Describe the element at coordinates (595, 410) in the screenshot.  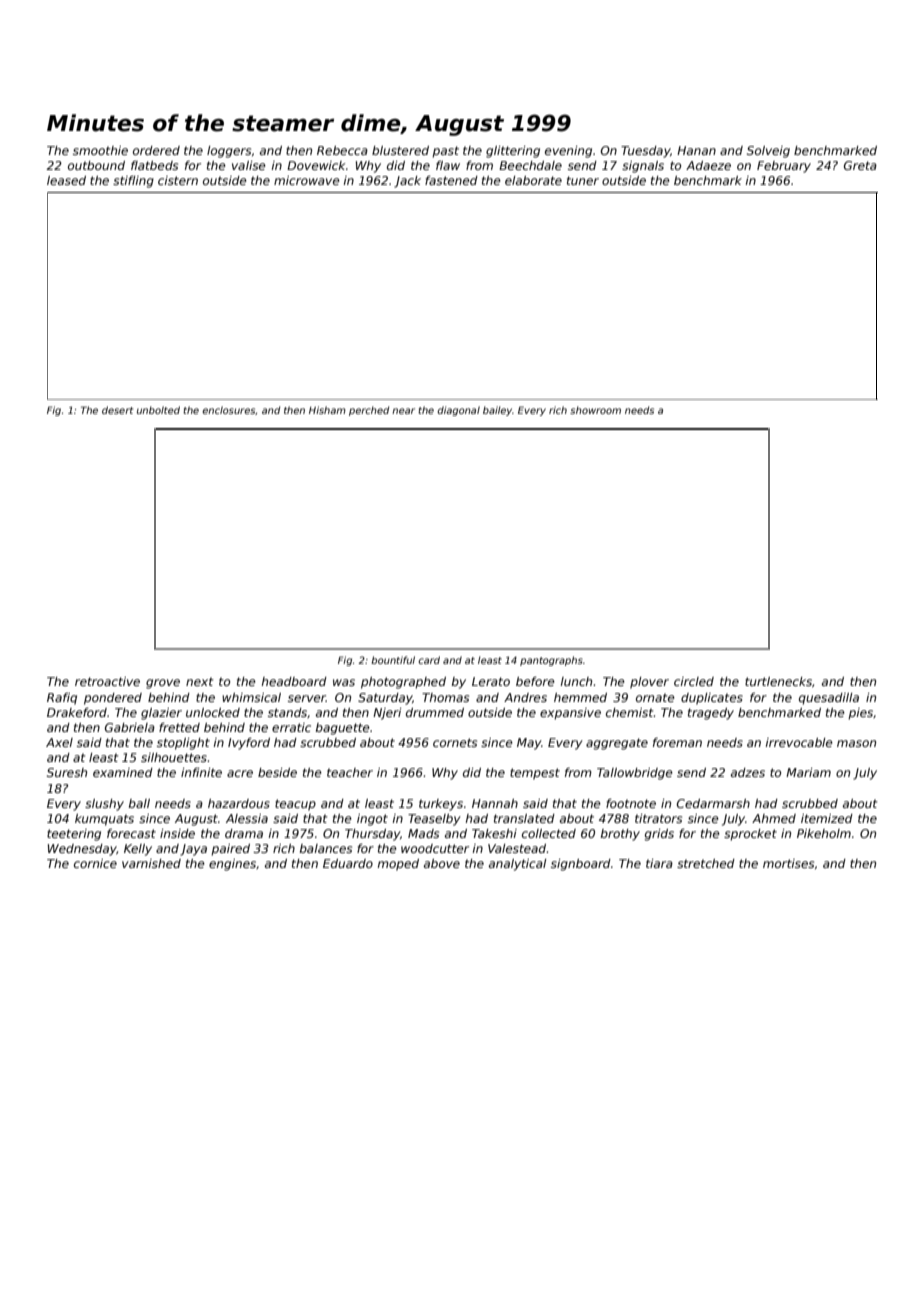
I see `showroom` at that location.
